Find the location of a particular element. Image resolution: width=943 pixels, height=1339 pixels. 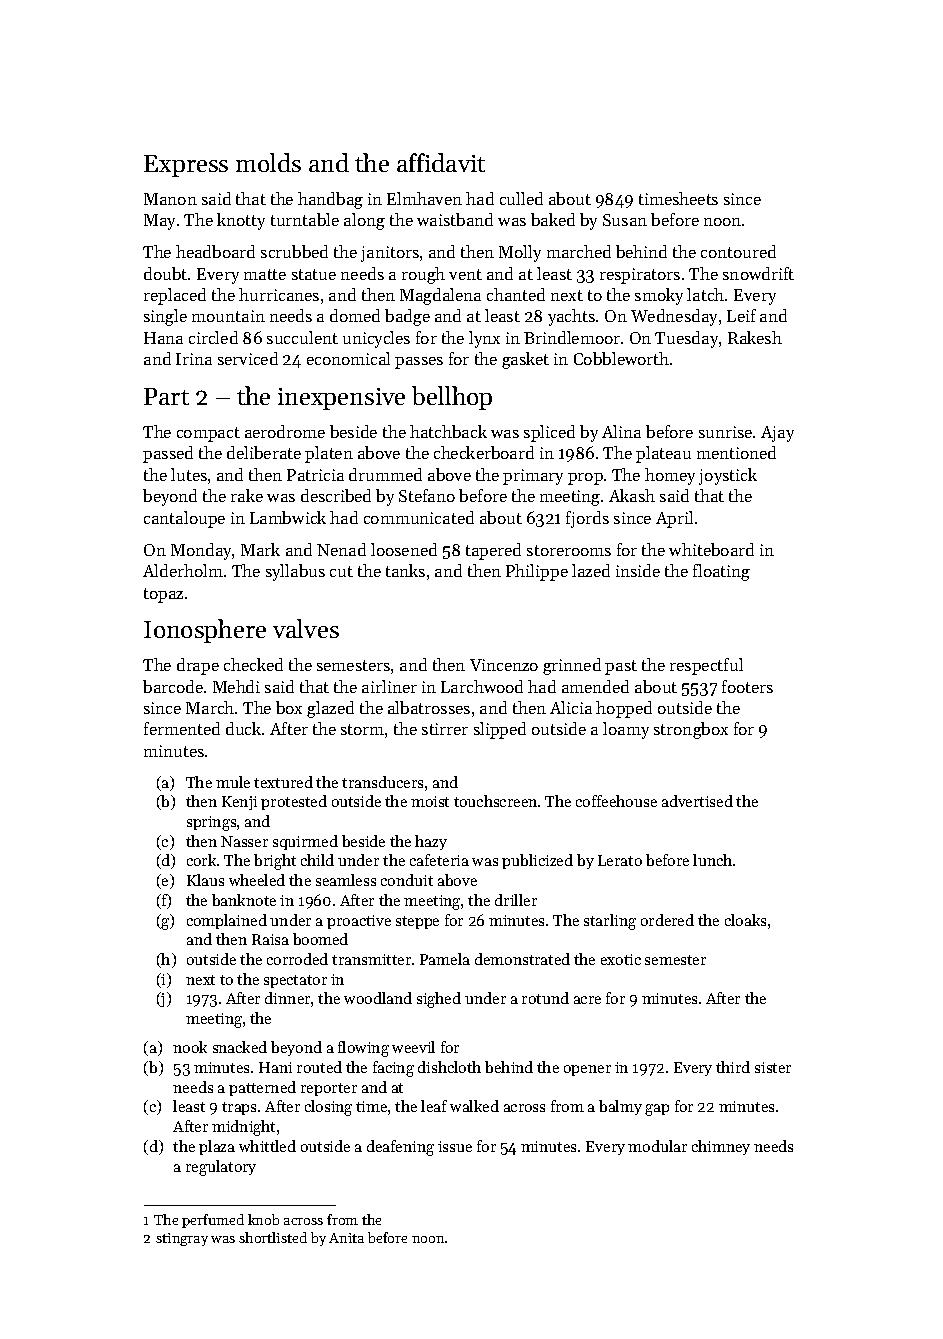

shortlisted is located at coordinates (273, 1237).
